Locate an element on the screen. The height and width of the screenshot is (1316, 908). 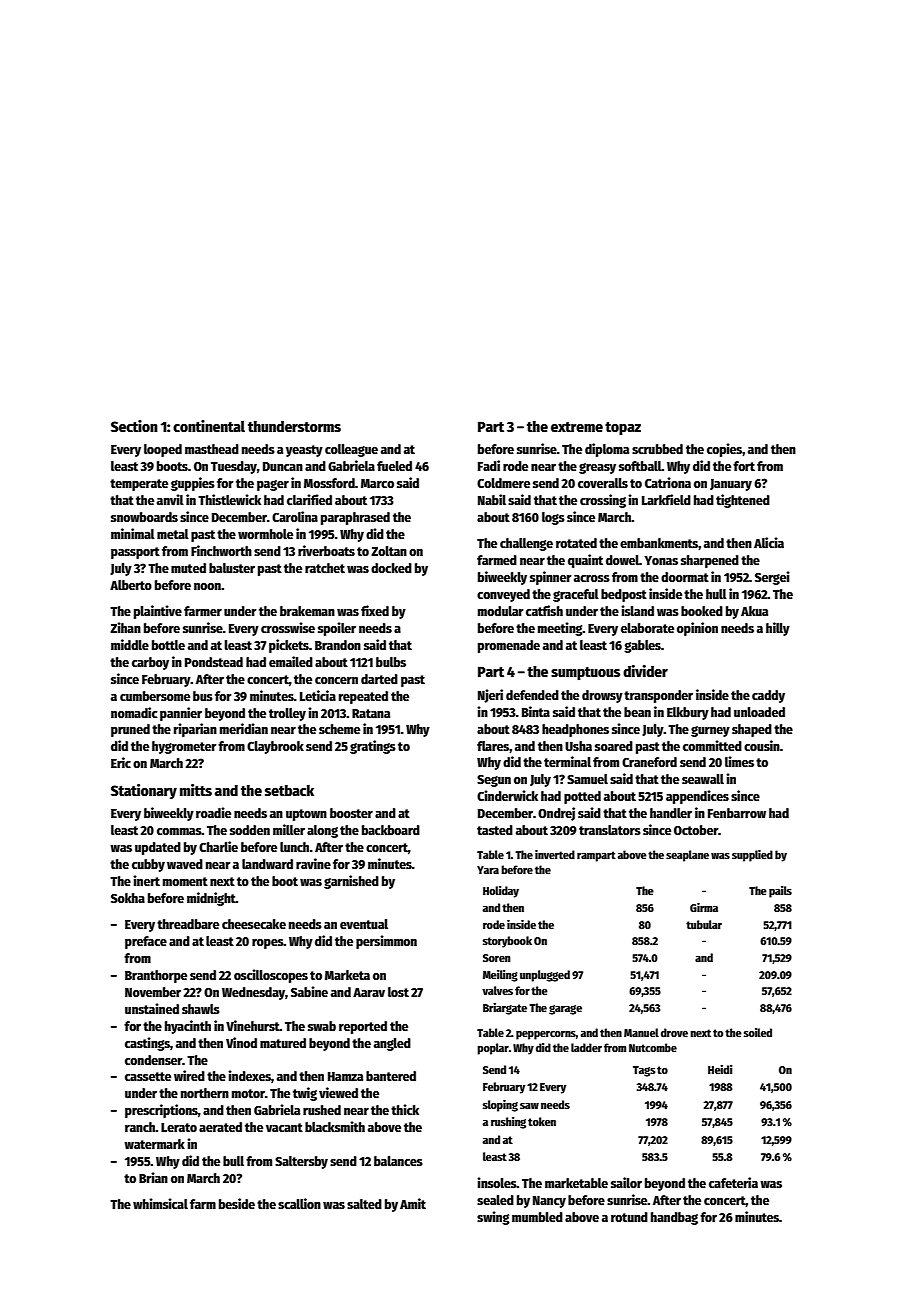
booster is located at coordinates (351, 813).
